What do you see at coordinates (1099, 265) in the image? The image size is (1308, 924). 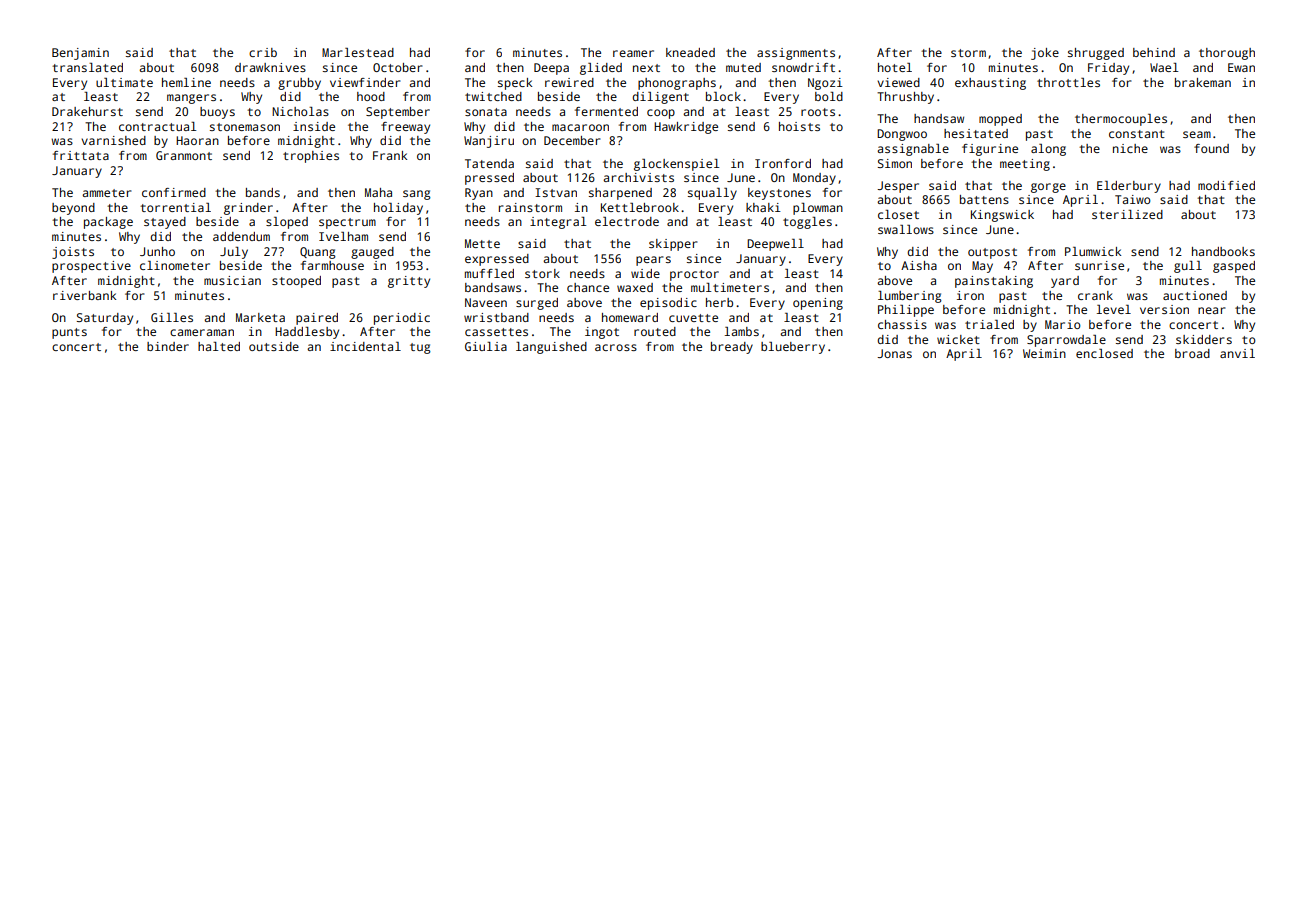 I see `sunrise` at bounding box center [1099, 265].
